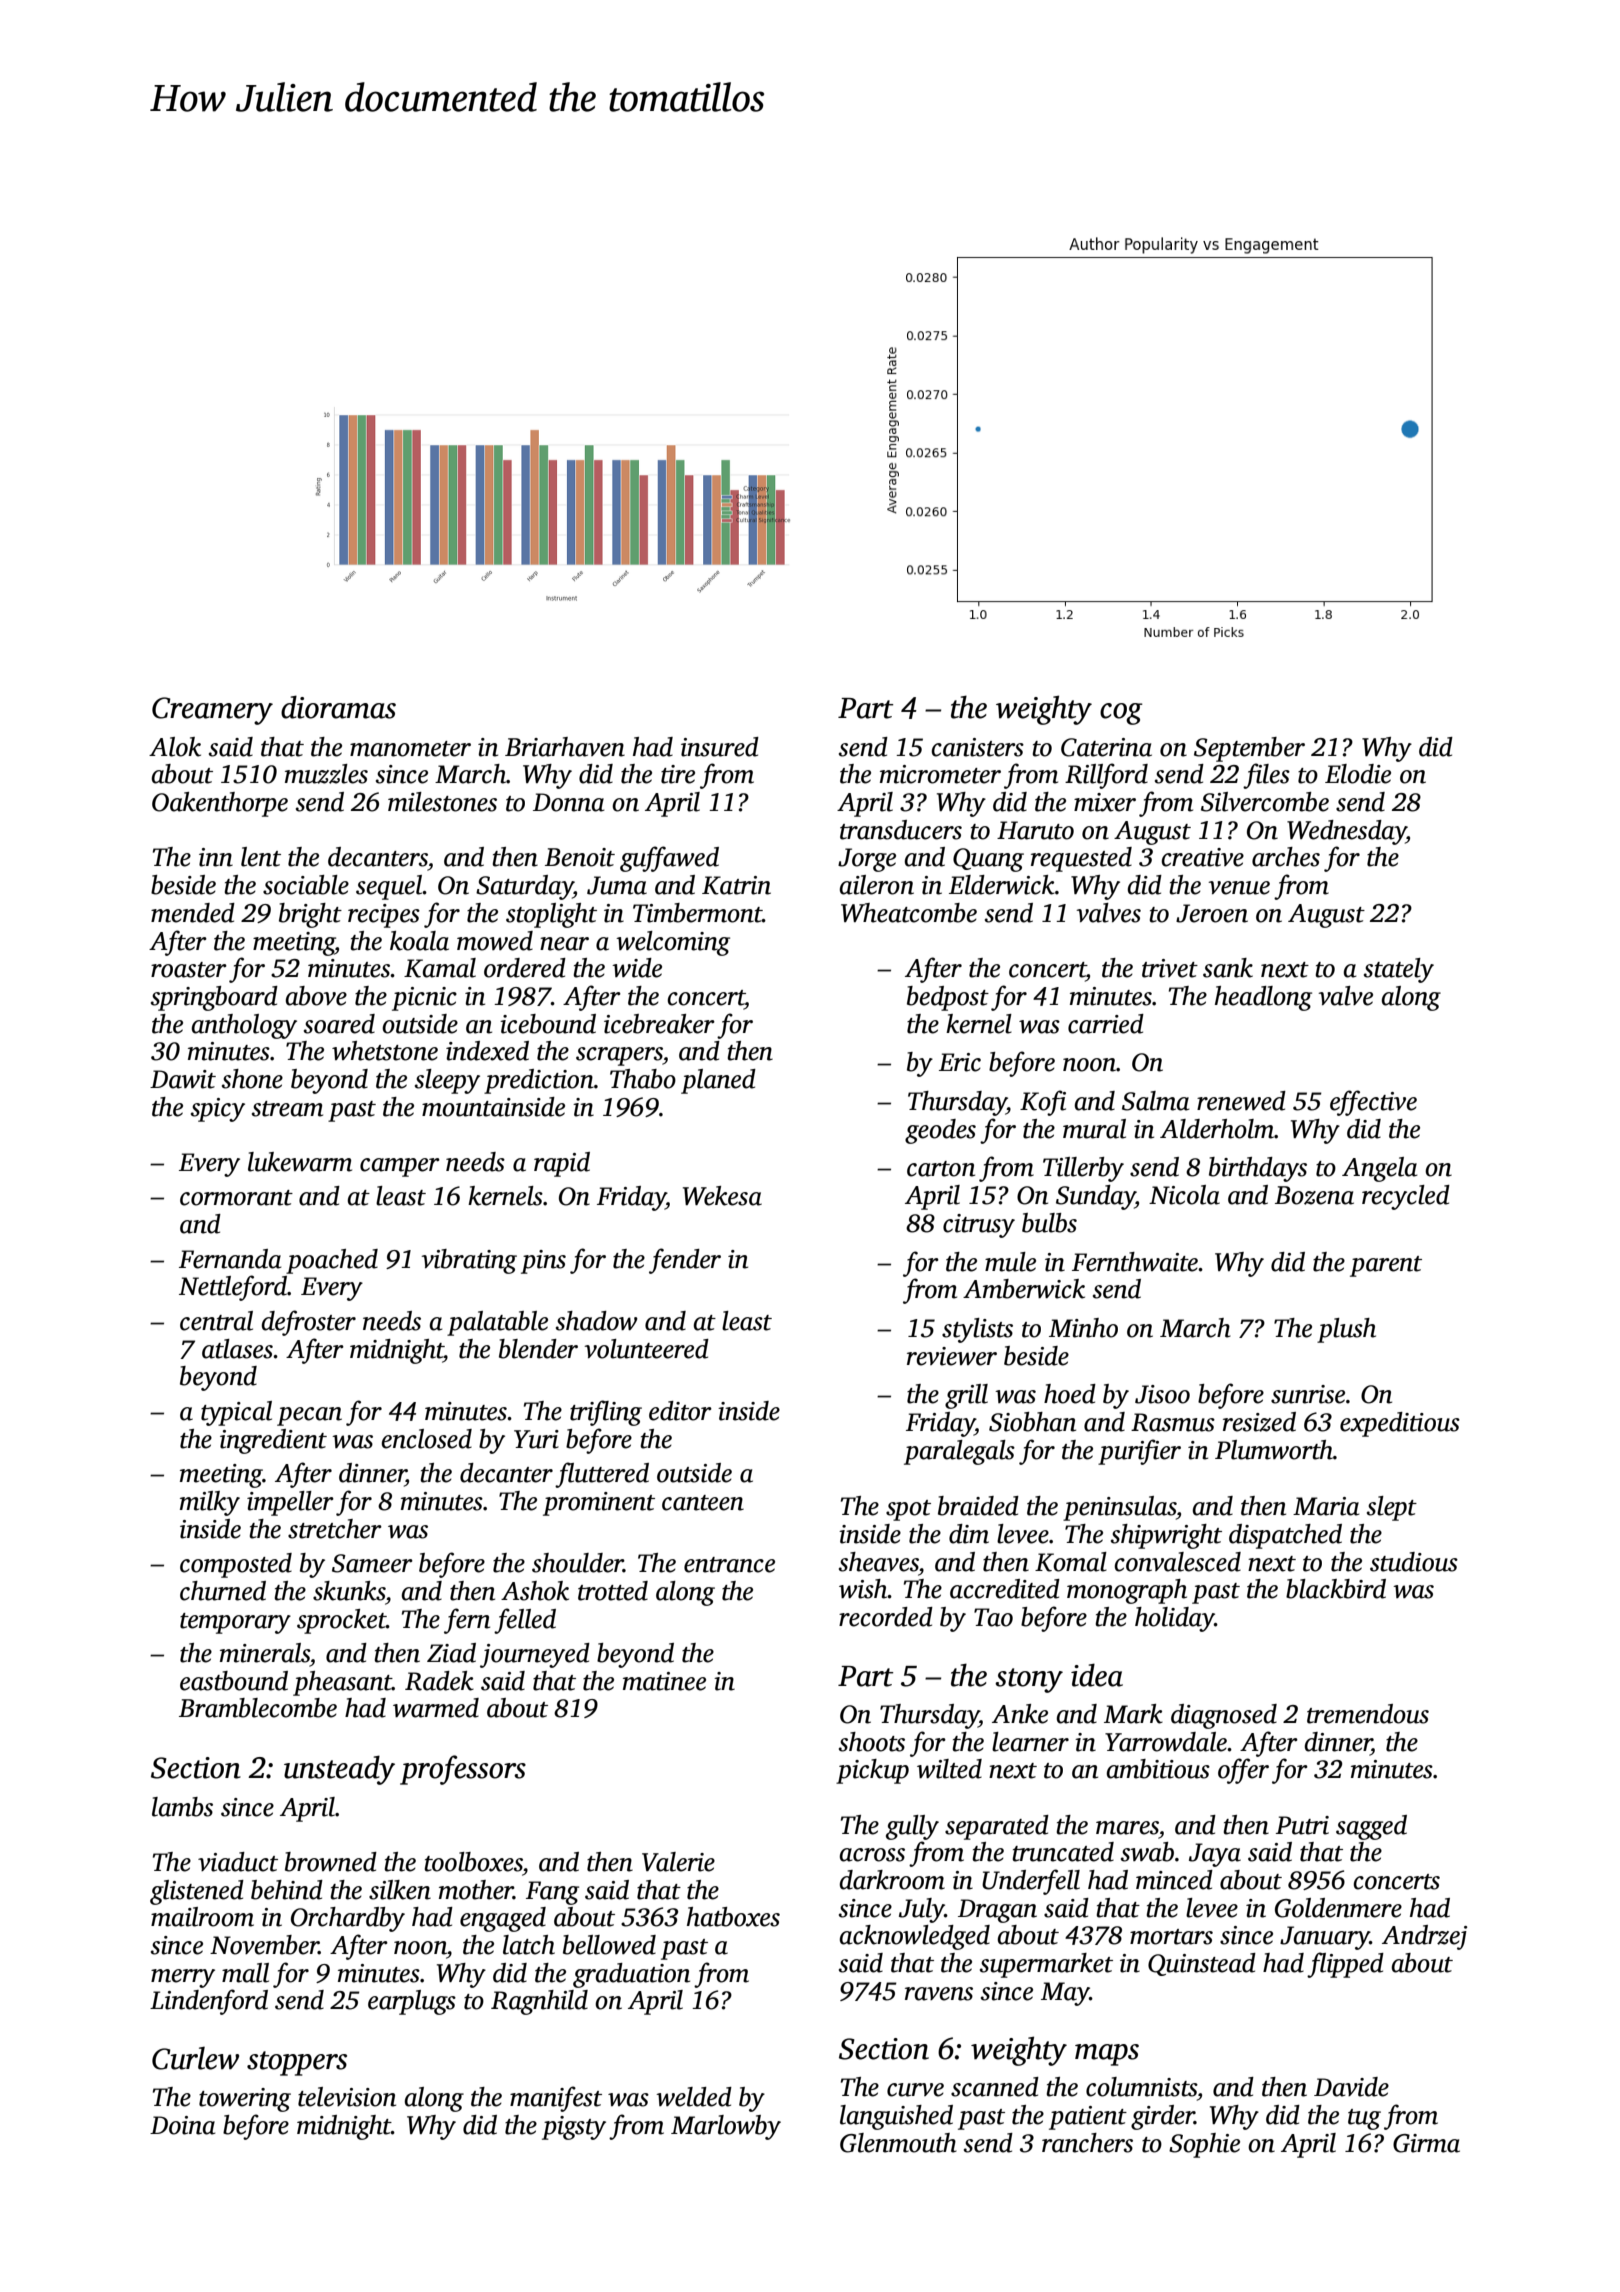 Image resolution: width=1620 pixels, height=2292 pixels. Describe the element at coordinates (212, 711) in the document. I see `Creamery` at that location.
